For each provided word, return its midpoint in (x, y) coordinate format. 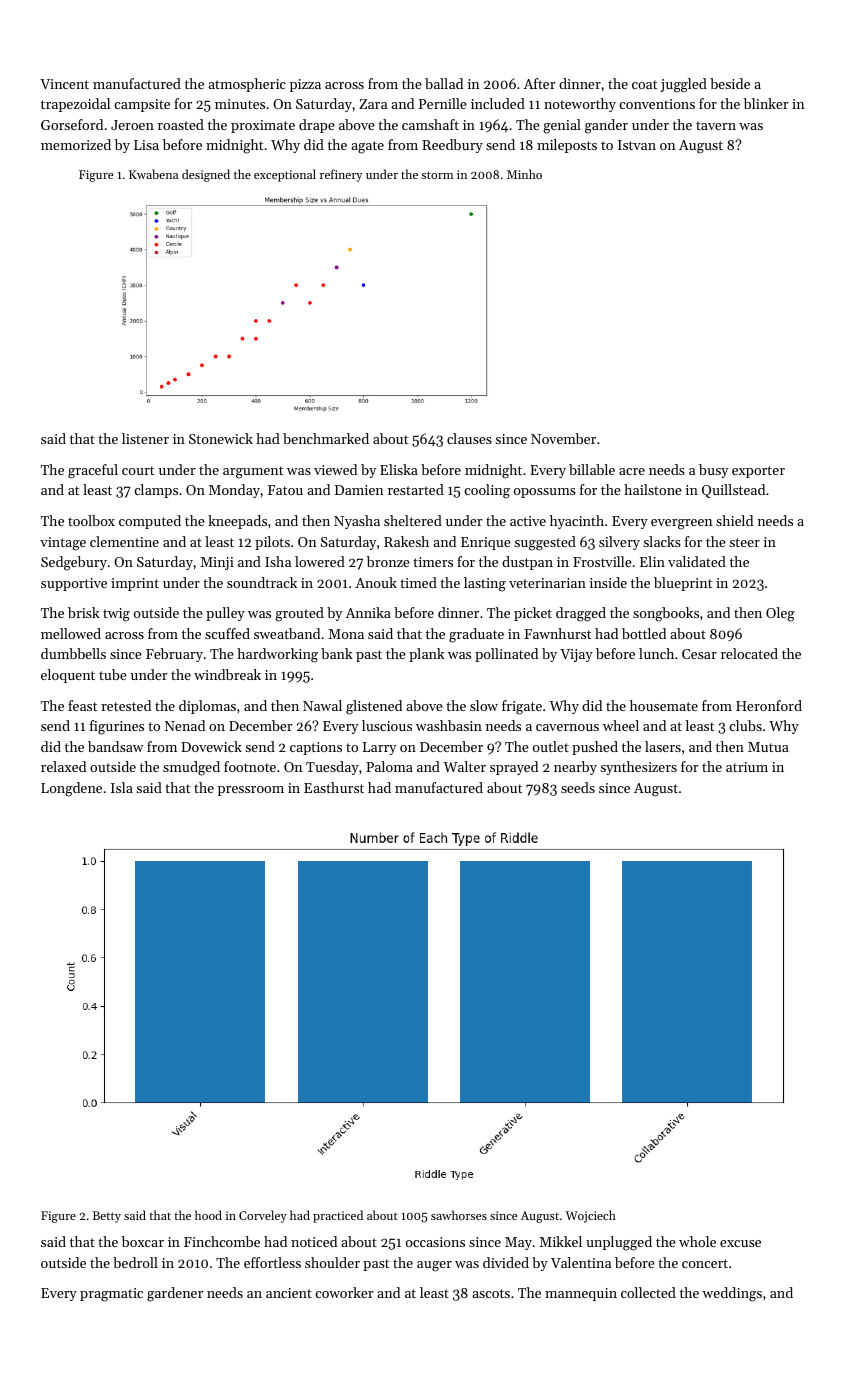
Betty (107, 1217)
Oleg (780, 614)
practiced (338, 1216)
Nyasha (357, 522)
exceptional (285, 175)
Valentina (581, 1262)
